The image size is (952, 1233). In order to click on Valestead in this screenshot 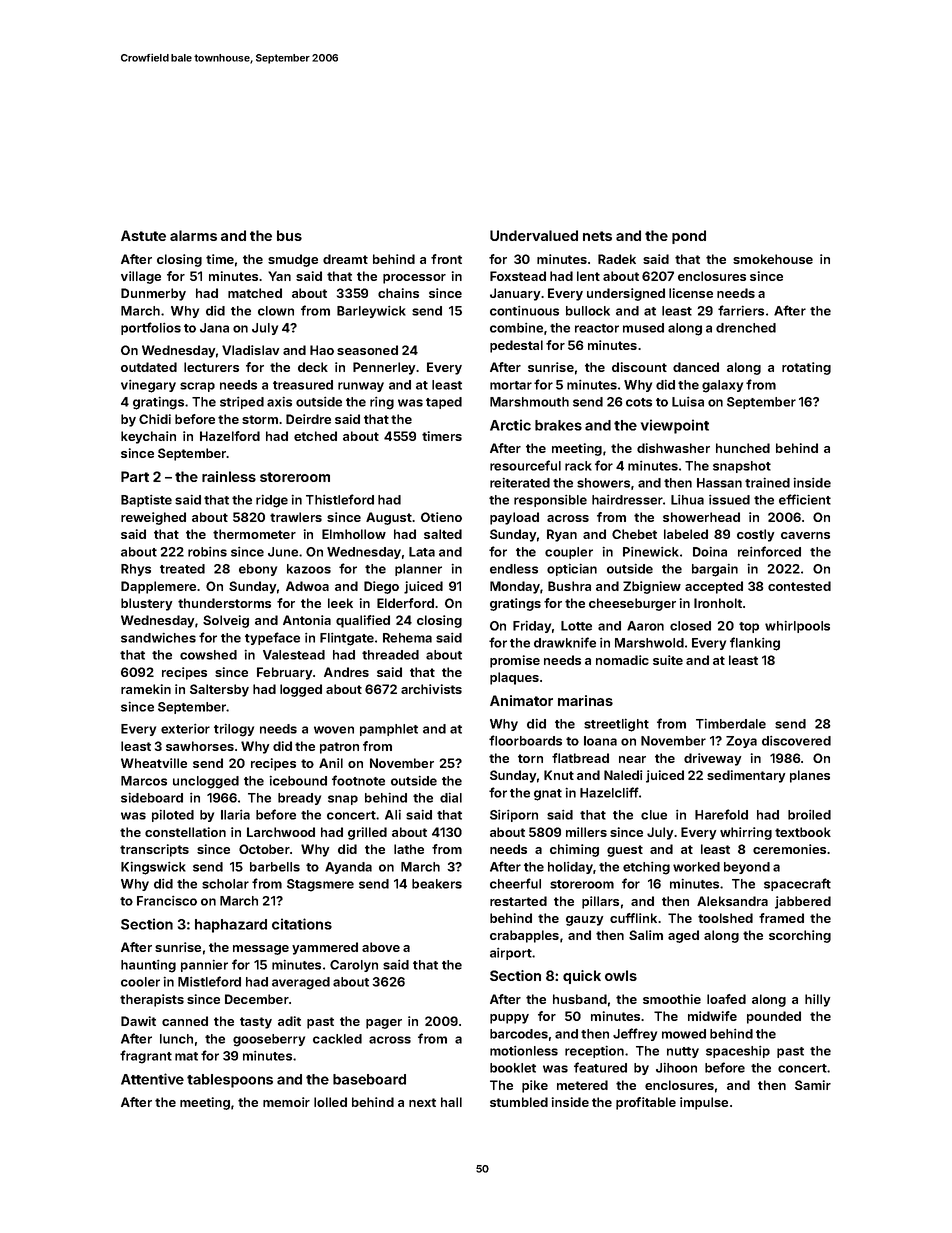, I will do `click(294, 655)`.
